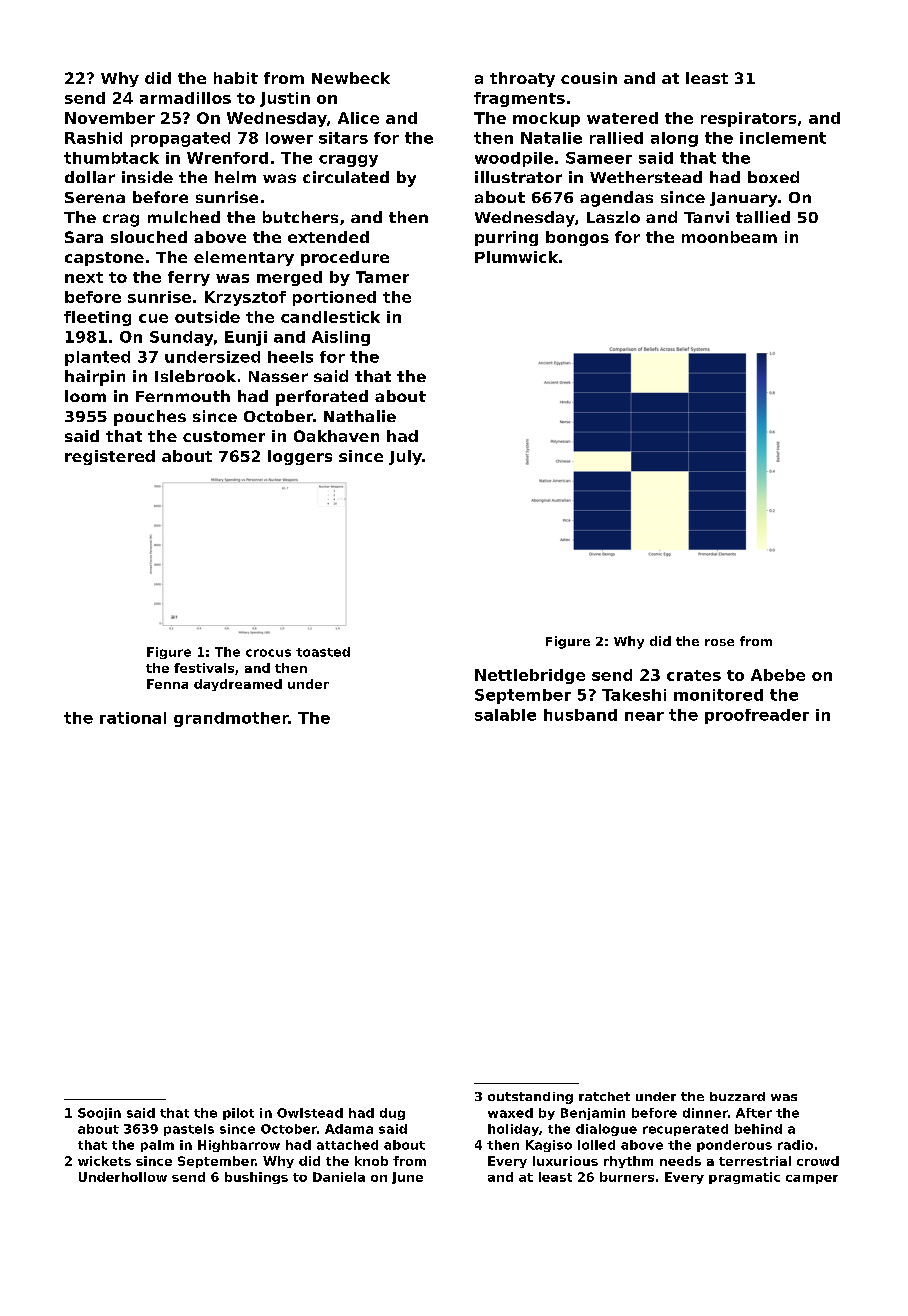 The height and width of the page is (1316, 908). What do you see at coordinates (167, 684) in the page?
I see `Fenna` at bounding box center [167, 684].
